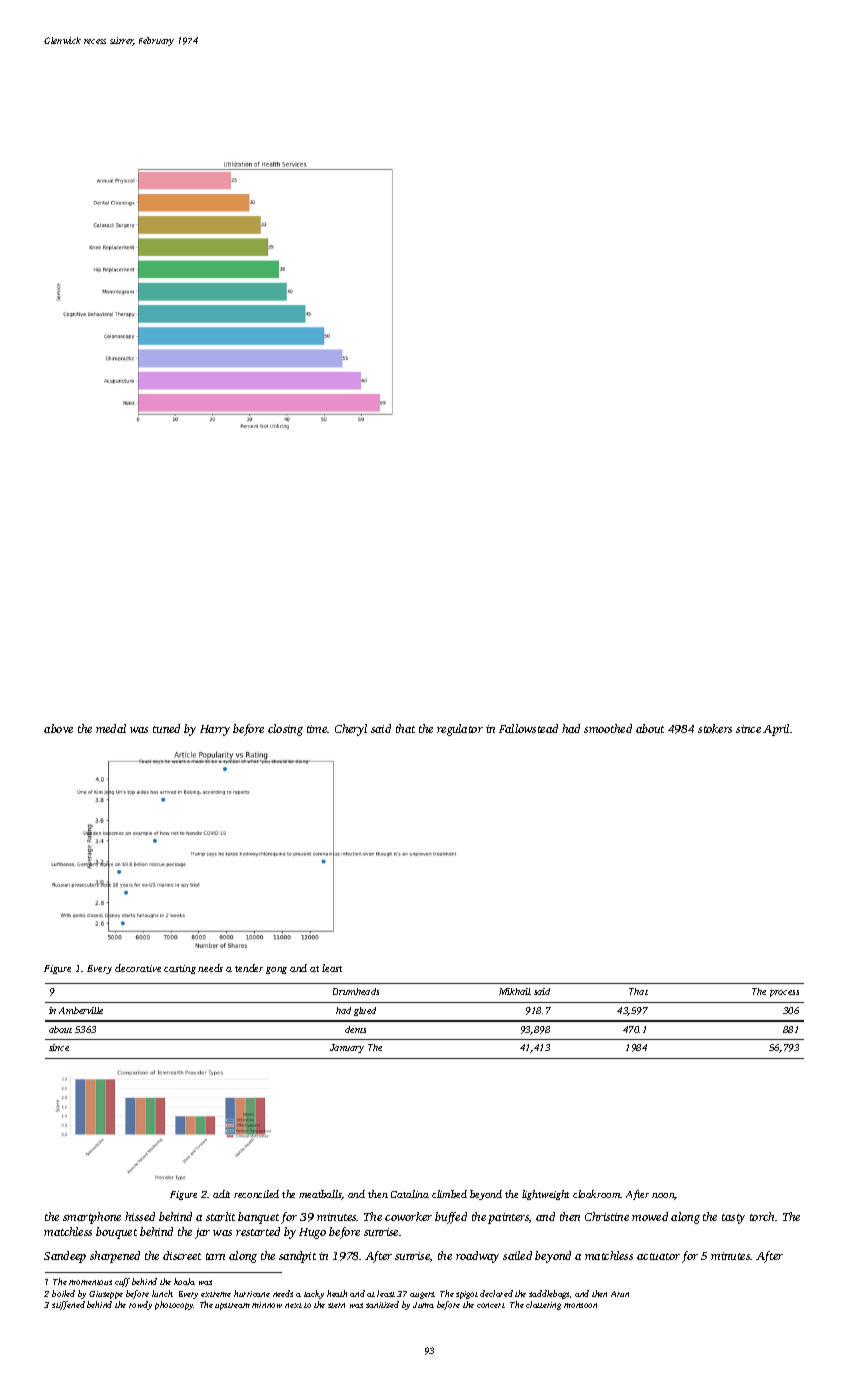  What do you see at coordinates (663, 1196) in the screenshot?
I see `noon` at bounding box center [663, 1196].
